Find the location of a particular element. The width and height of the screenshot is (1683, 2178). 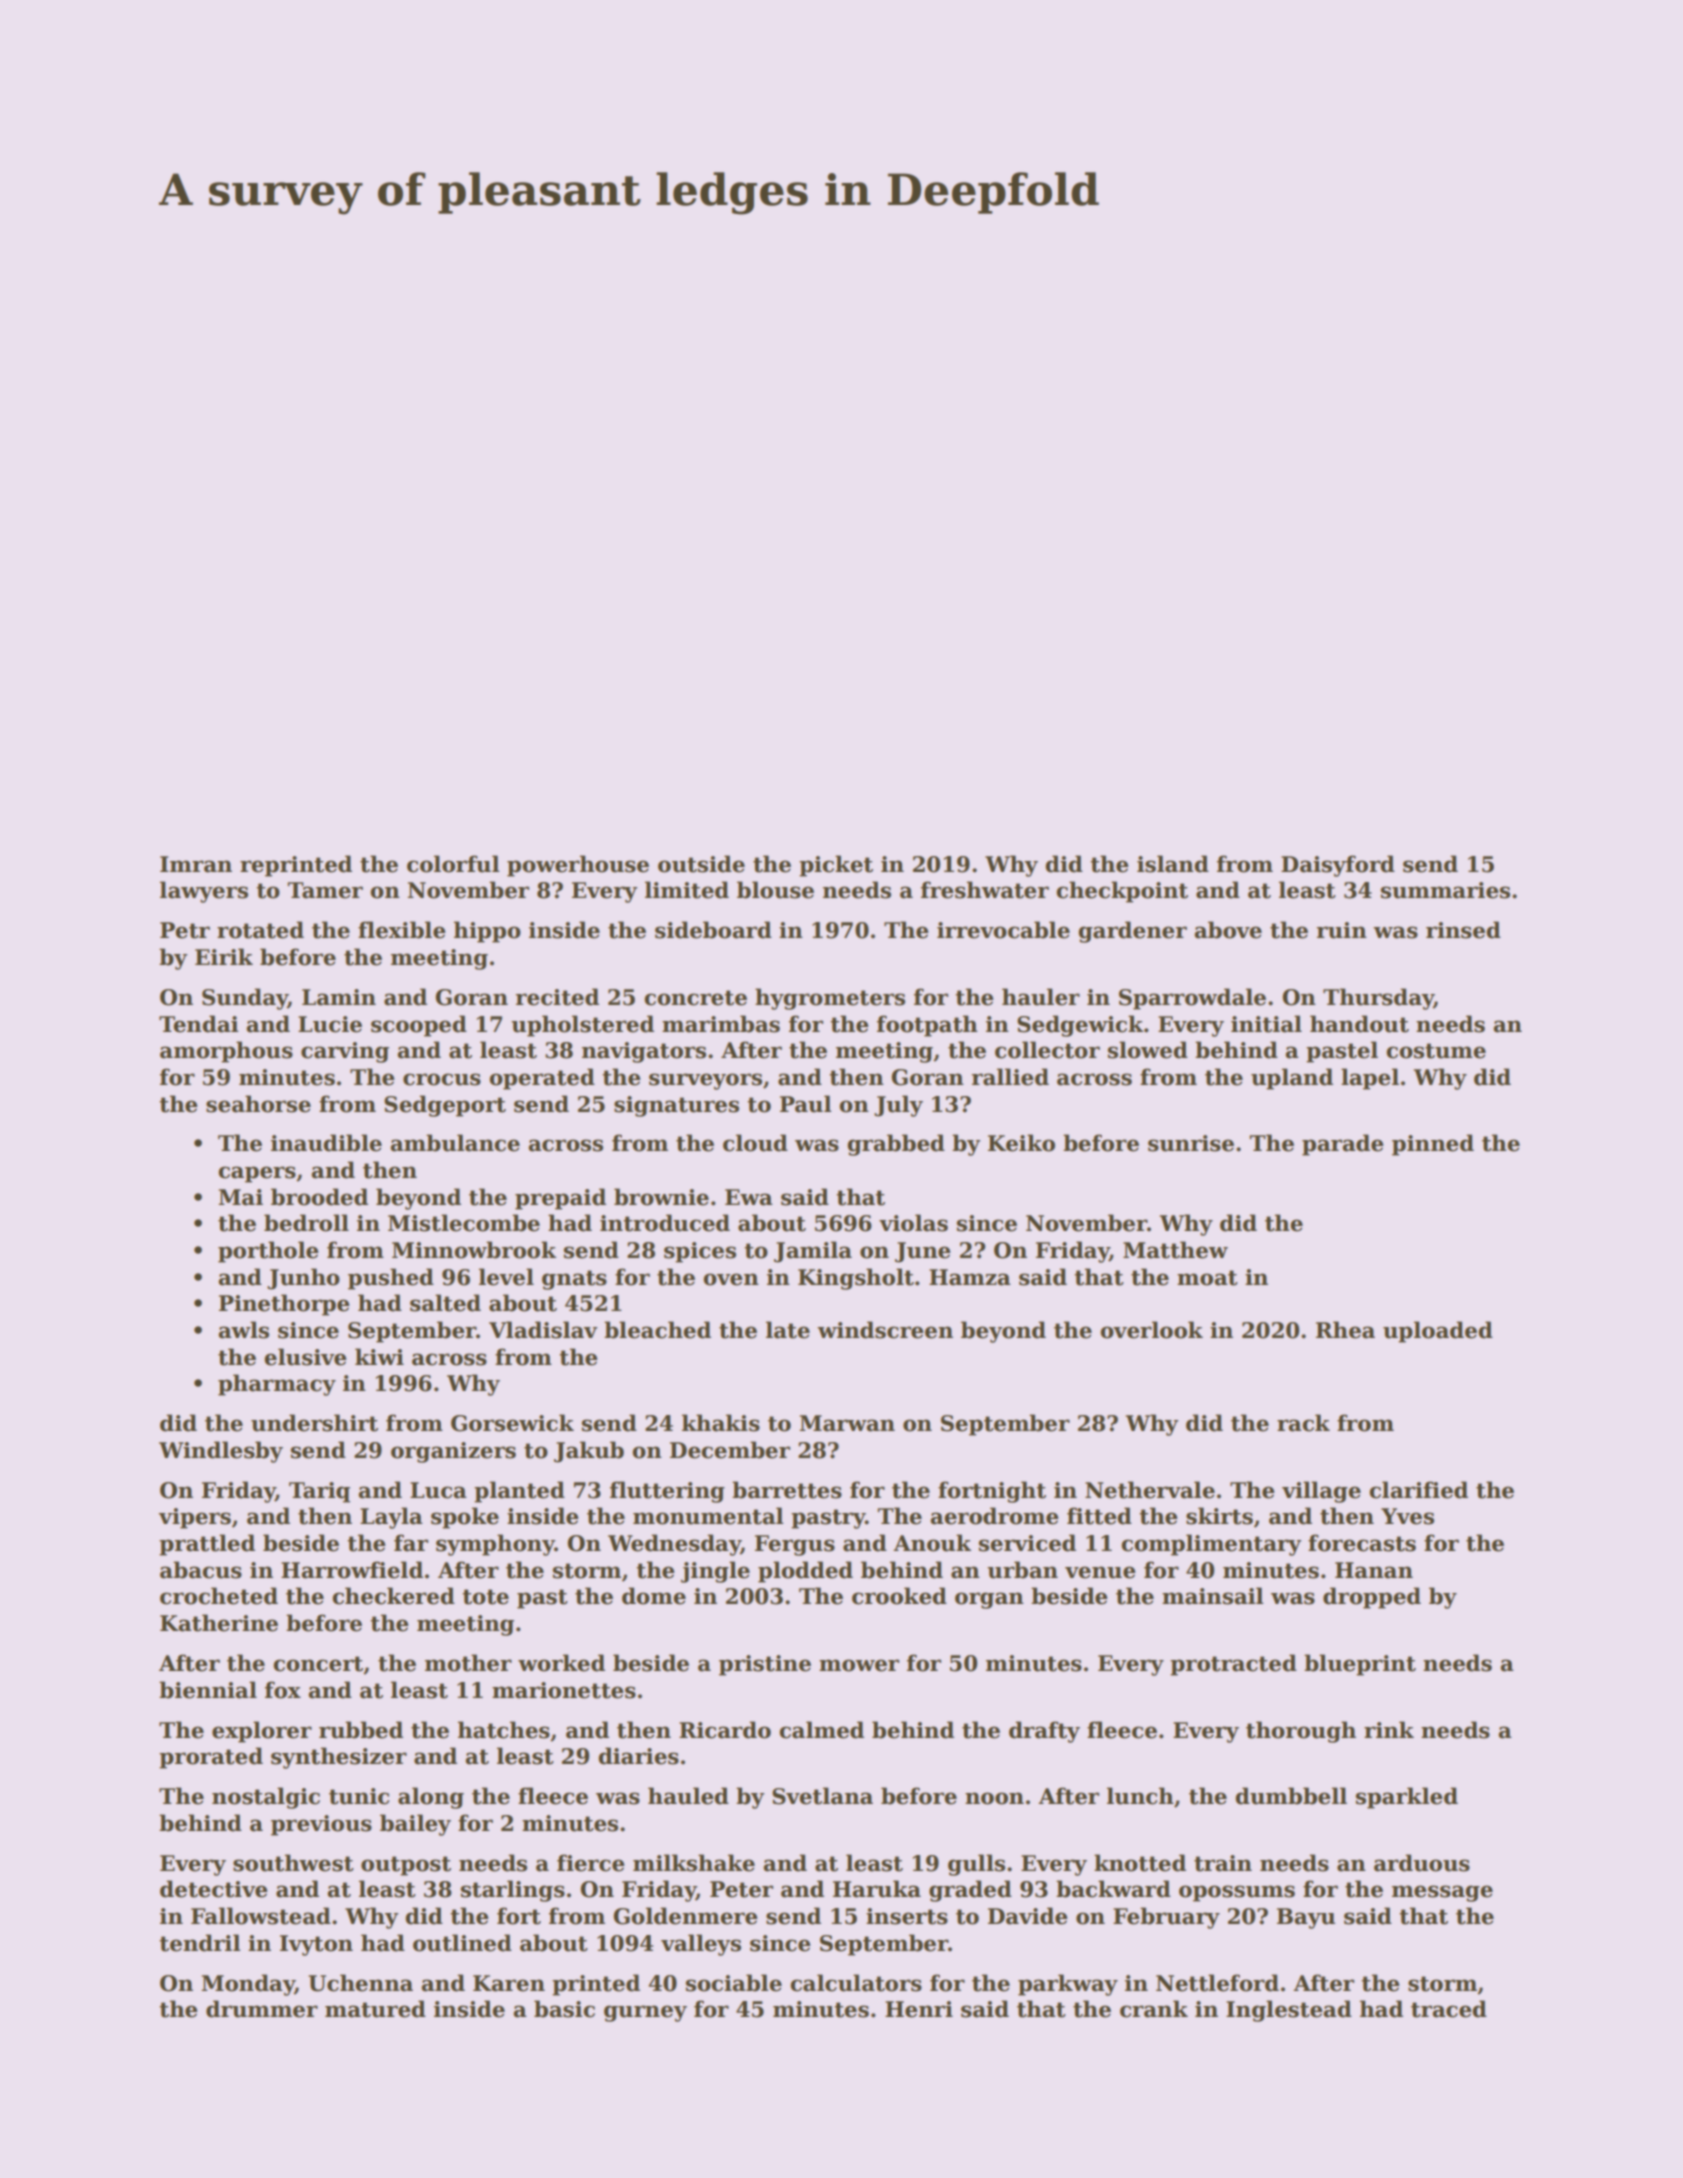

worked is located at coordinates (561, 1663).
